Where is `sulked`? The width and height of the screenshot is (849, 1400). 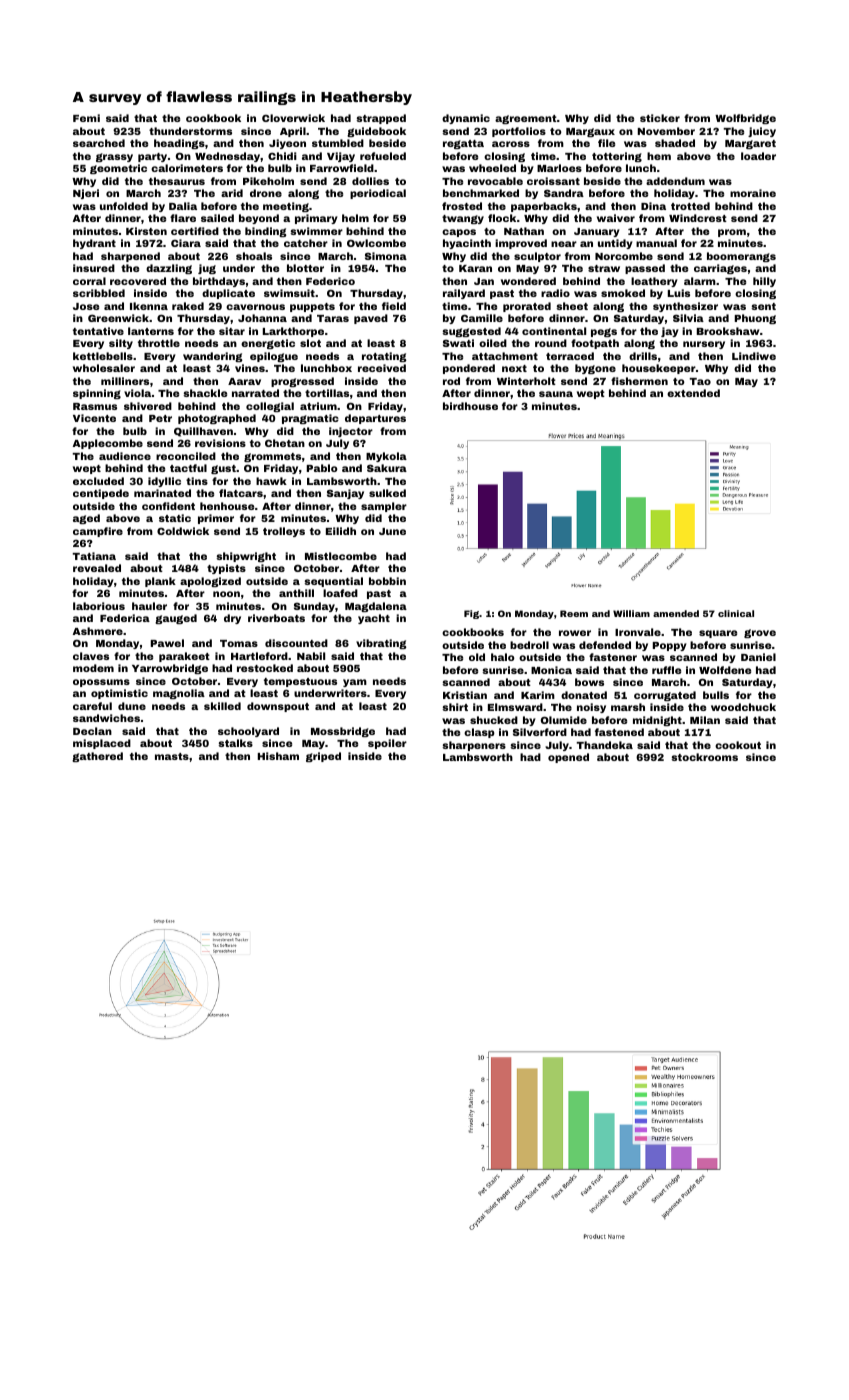
sulked is located at coordinates (387, 493).
